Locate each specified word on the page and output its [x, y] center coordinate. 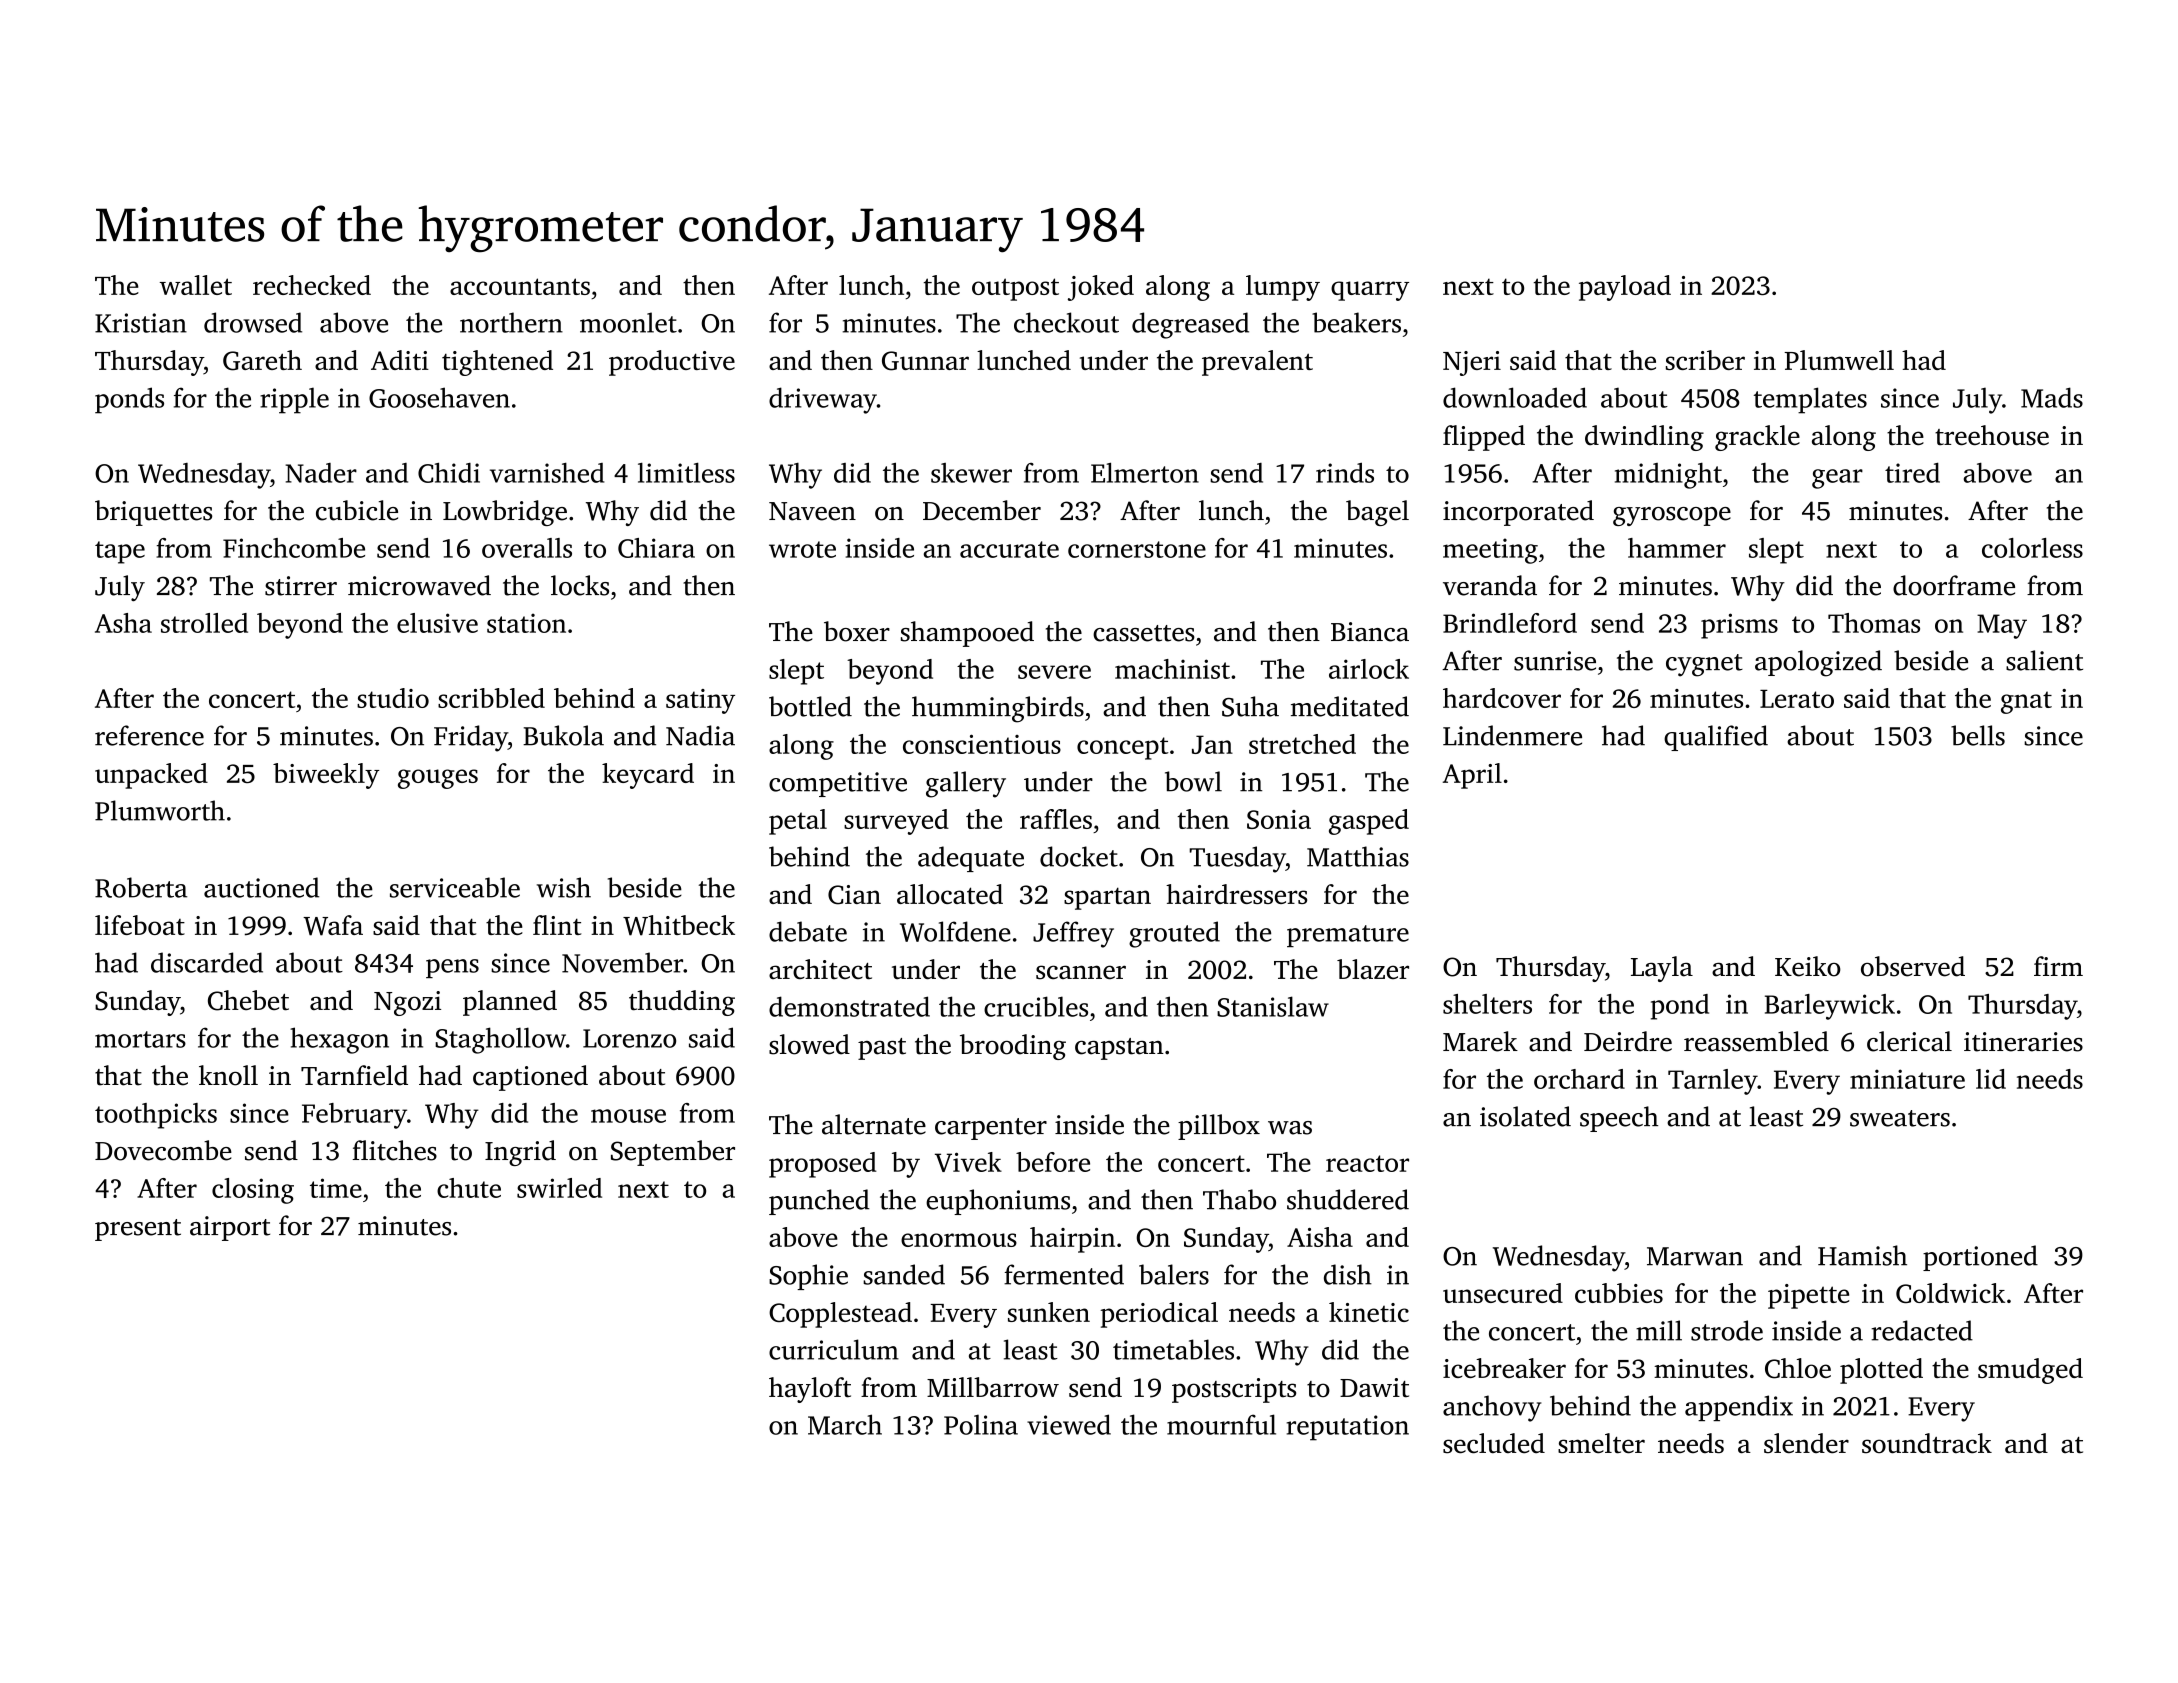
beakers [1356, 322]
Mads [2052, 397]
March [845, 1424]
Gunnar [925, 361]
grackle [1757, 438]
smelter [1601, 1443]
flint [557, 925]
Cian [854, 895]
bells [1978, 735]
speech [1619, 1119]
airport [230, 1228]
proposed [823, 1165]
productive [672, 363]
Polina [981, 1424]
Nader [321, 473]
